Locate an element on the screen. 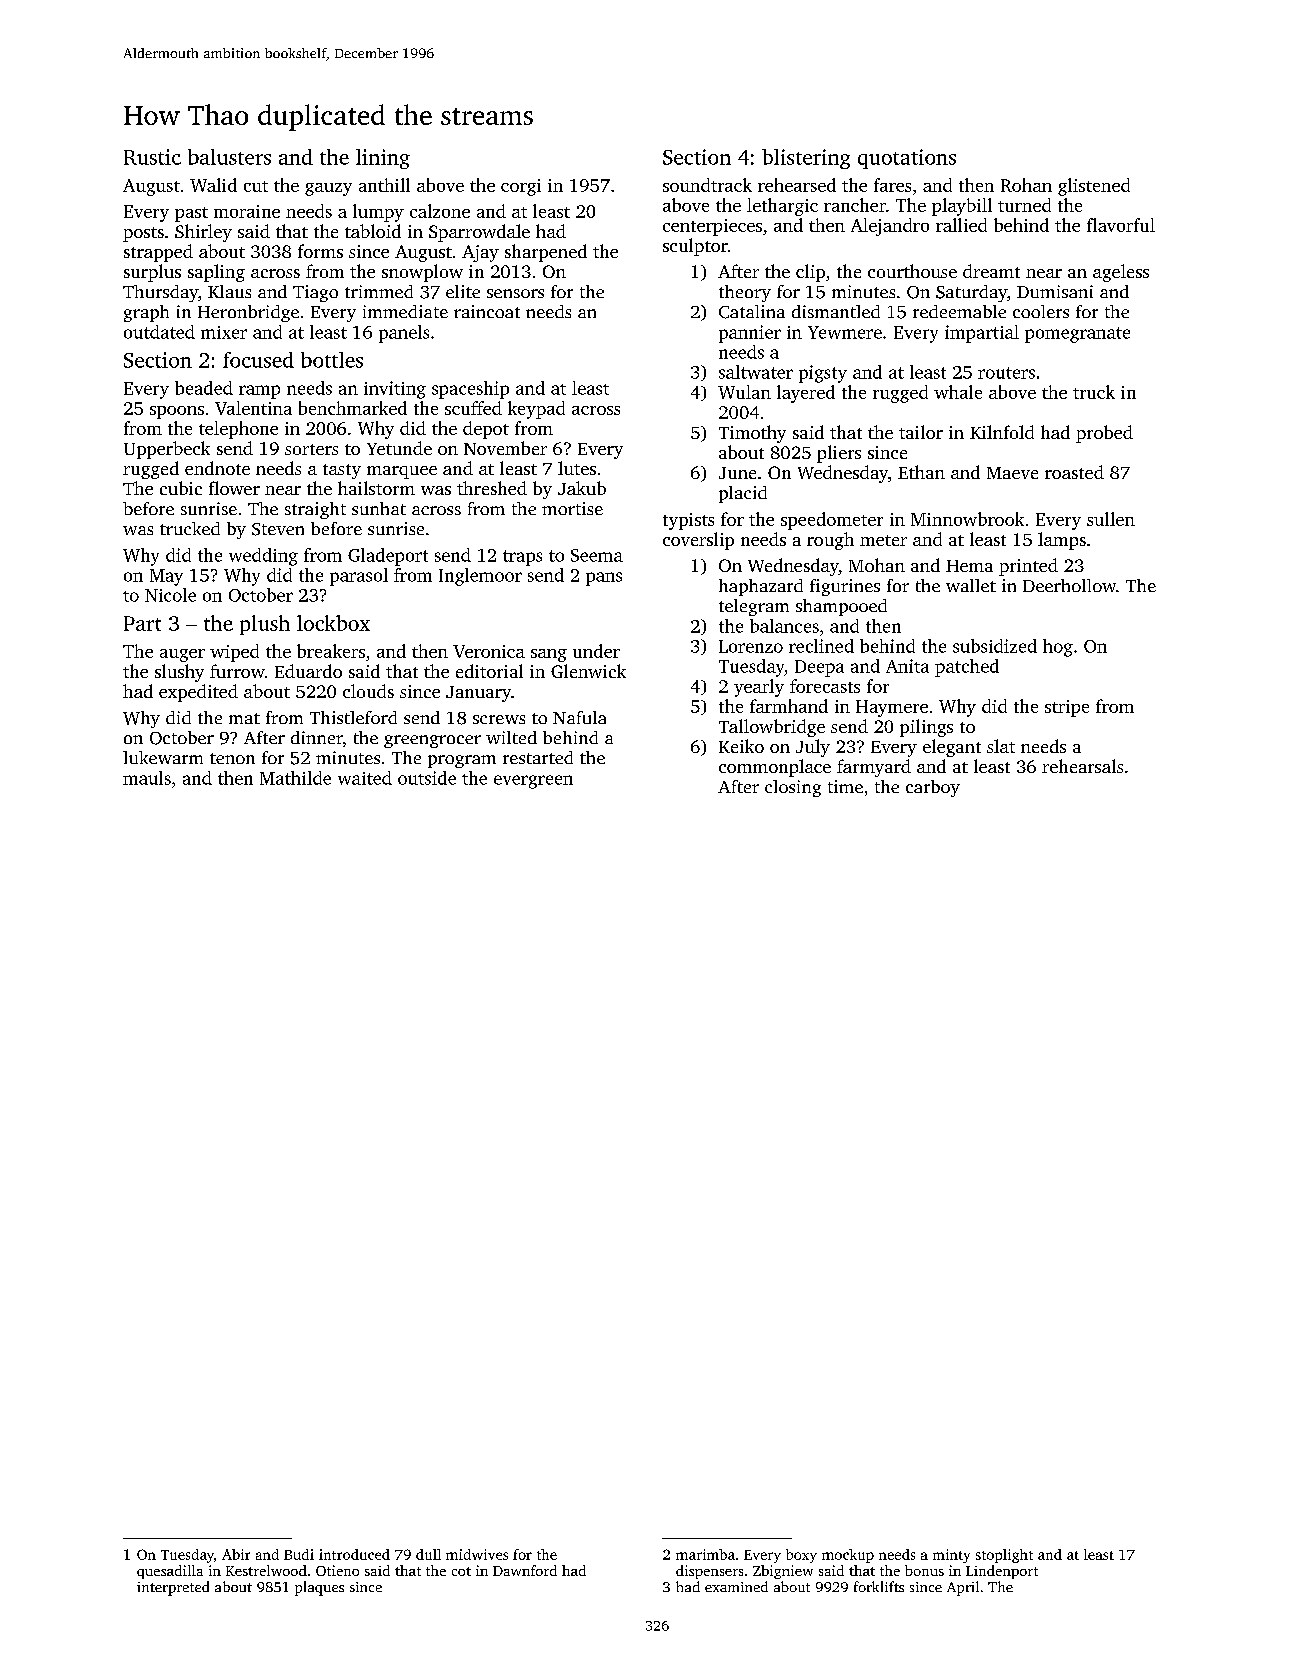 This screenshot has height=1669, width=1290. Mathilde is located at coordinates (295, 778).
